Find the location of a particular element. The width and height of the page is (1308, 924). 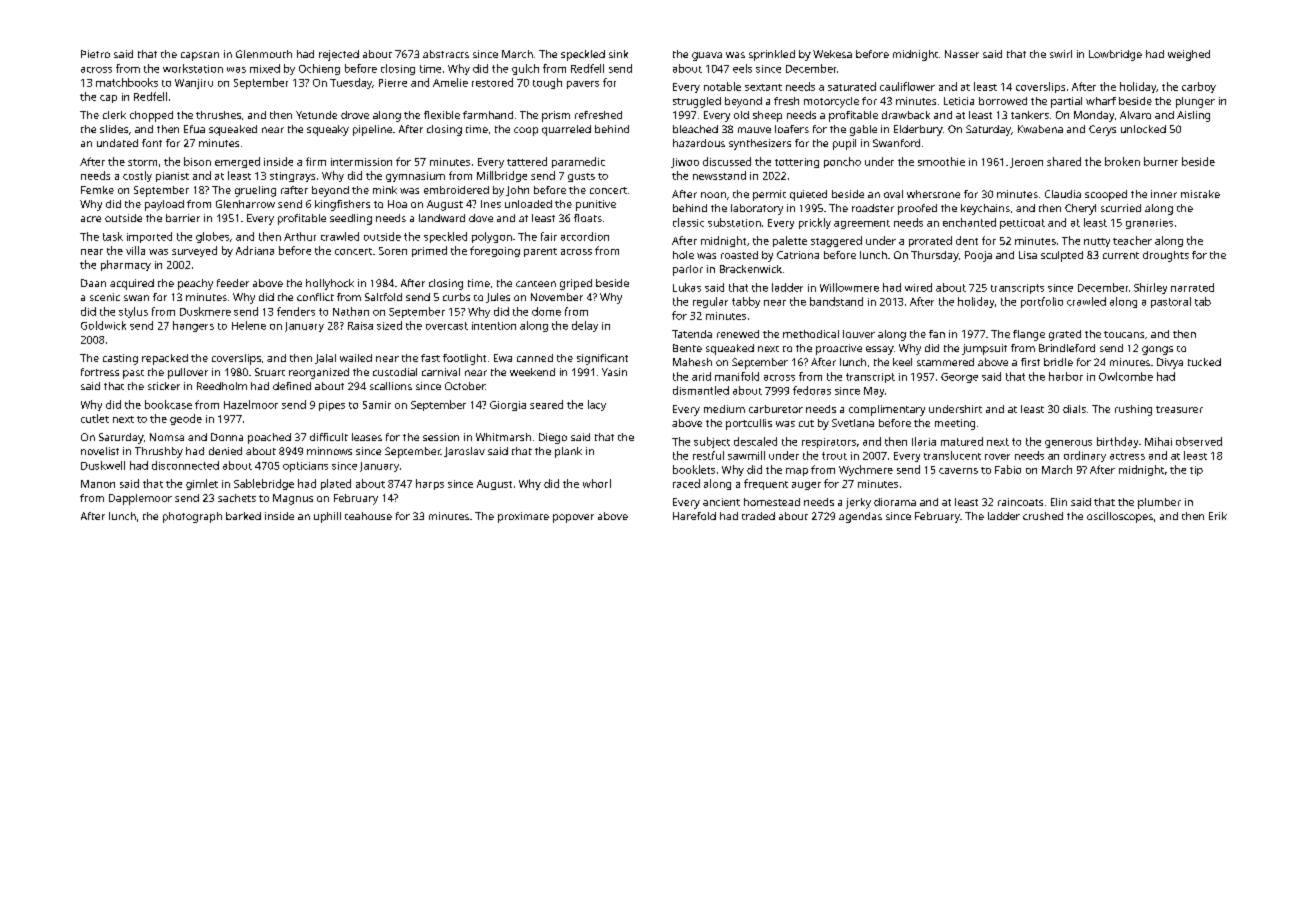

swirl is located at coordinates (1061, 54).
